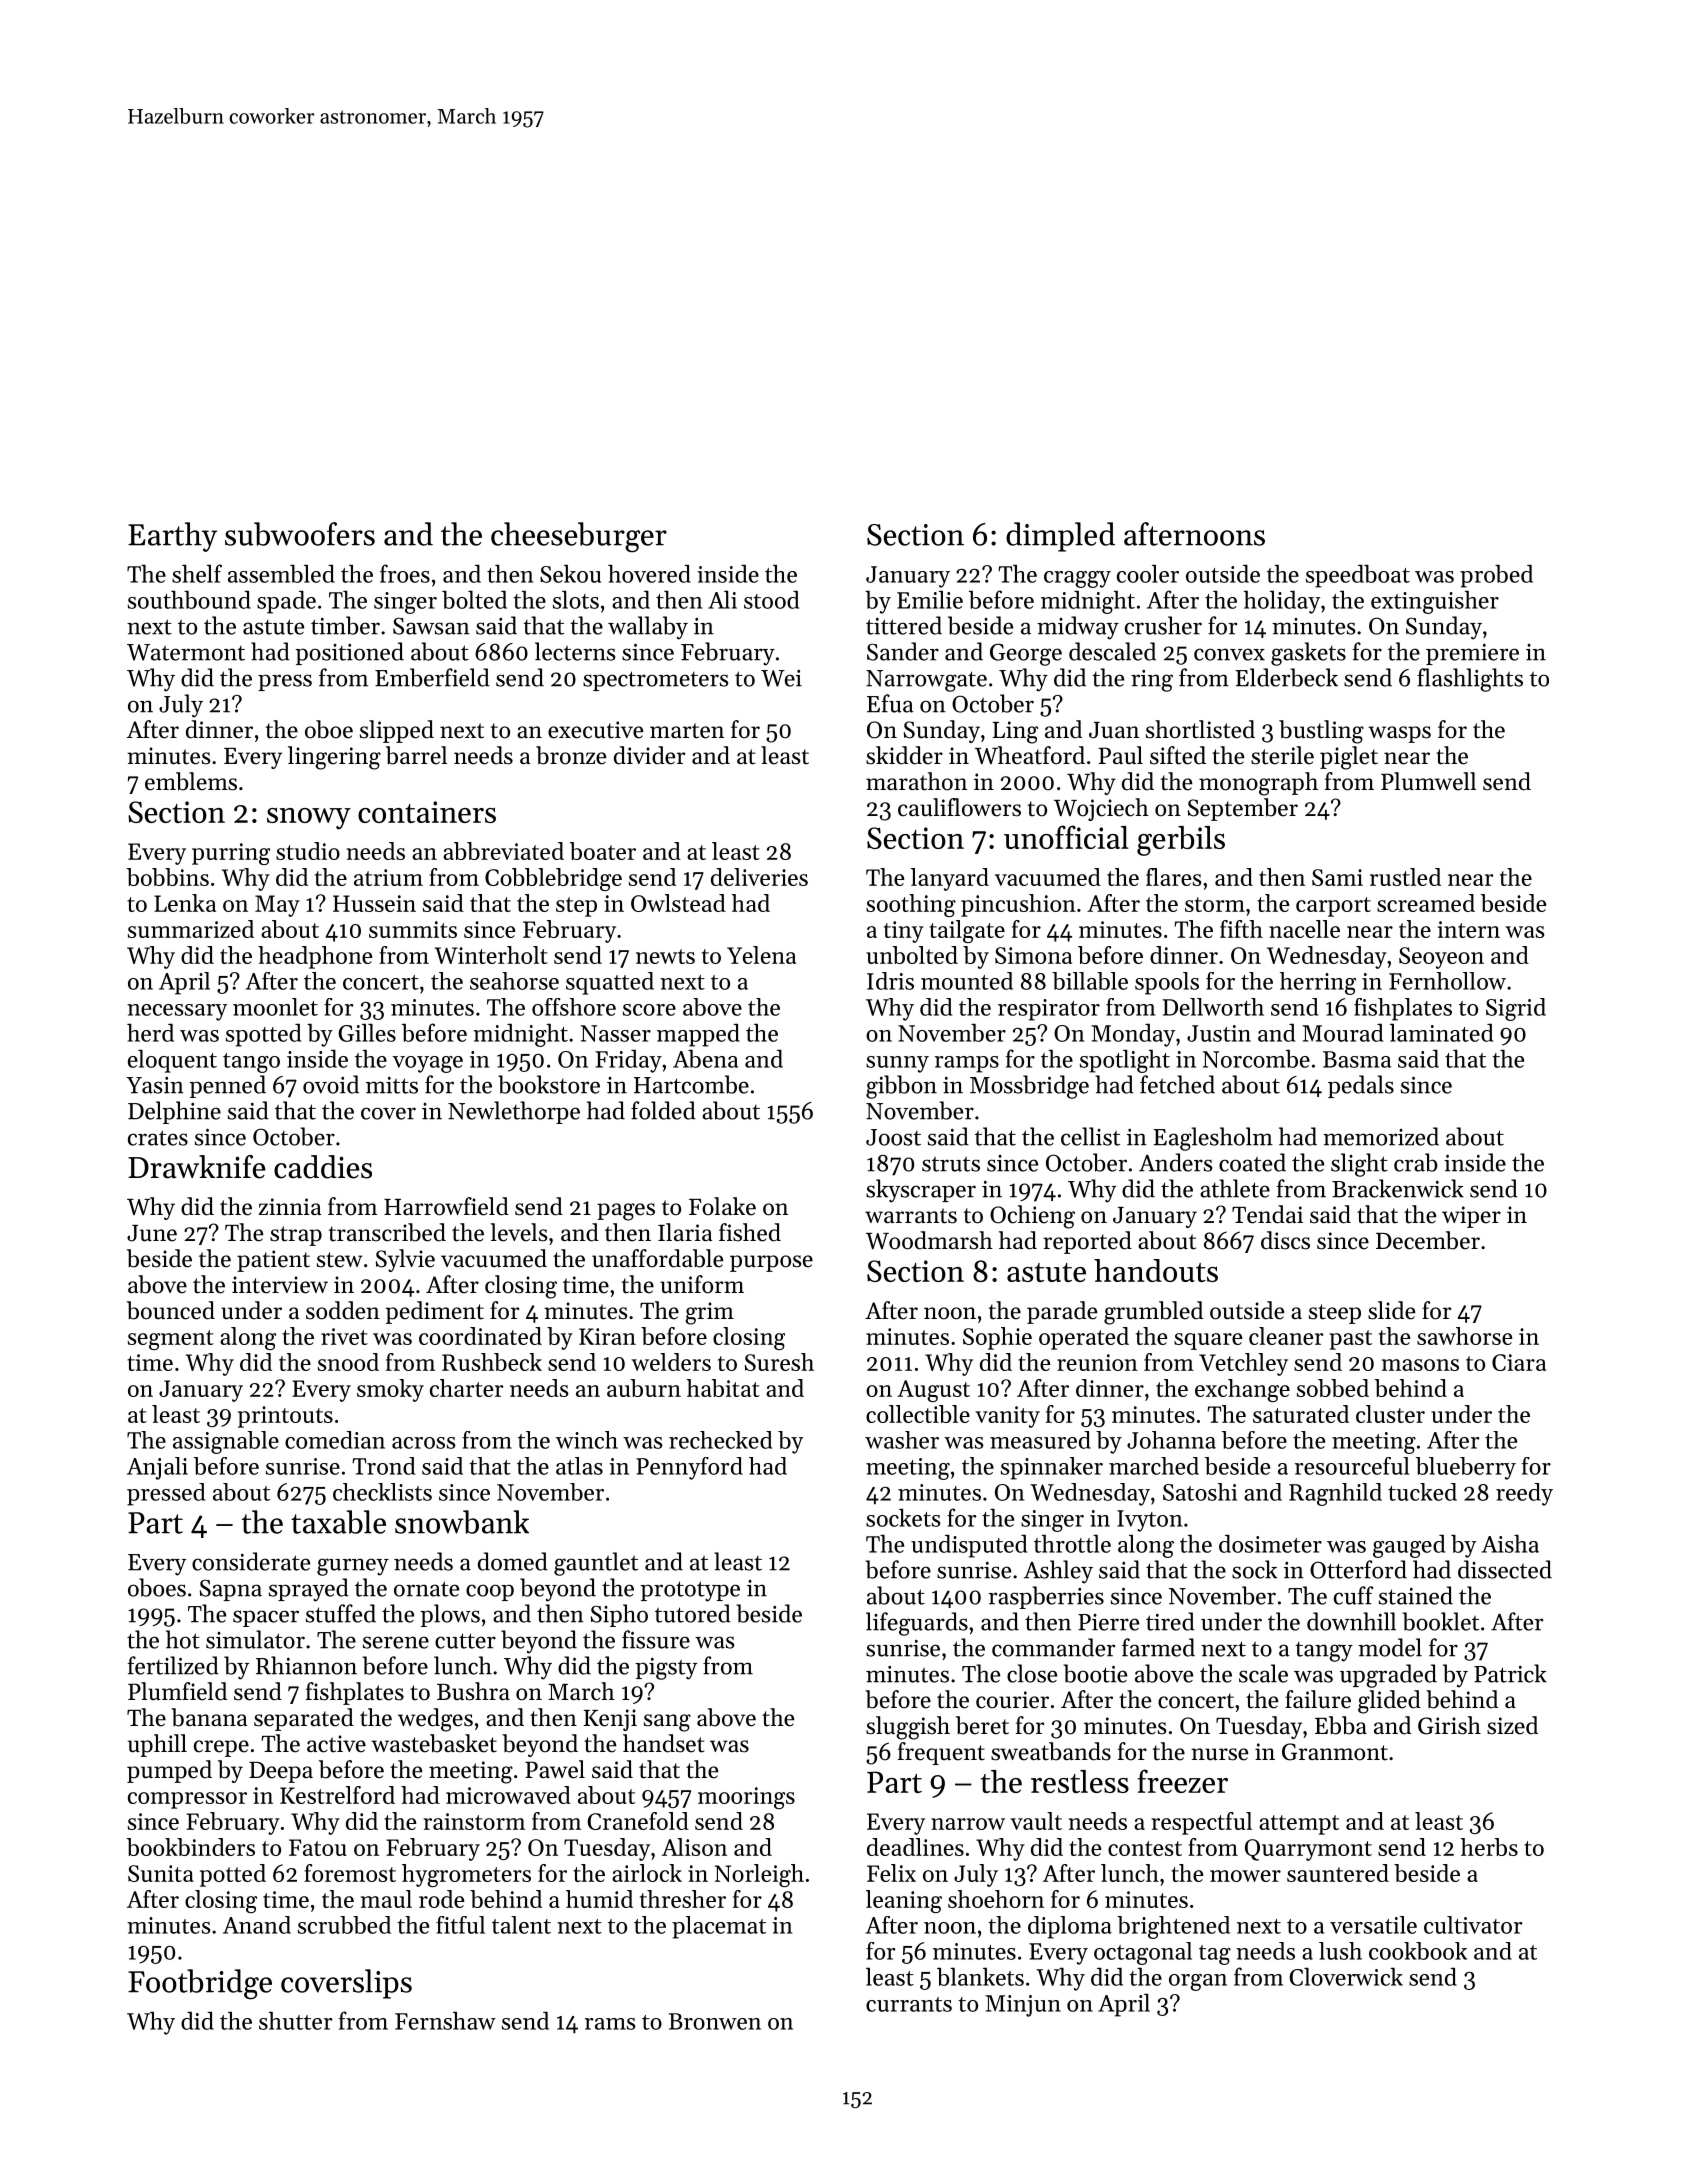 Image resolution: width=1683 pixels, height=2178 pixels. Describe the element at coordinates (610, 1720) in the document. I see `Kenji` at that location.
